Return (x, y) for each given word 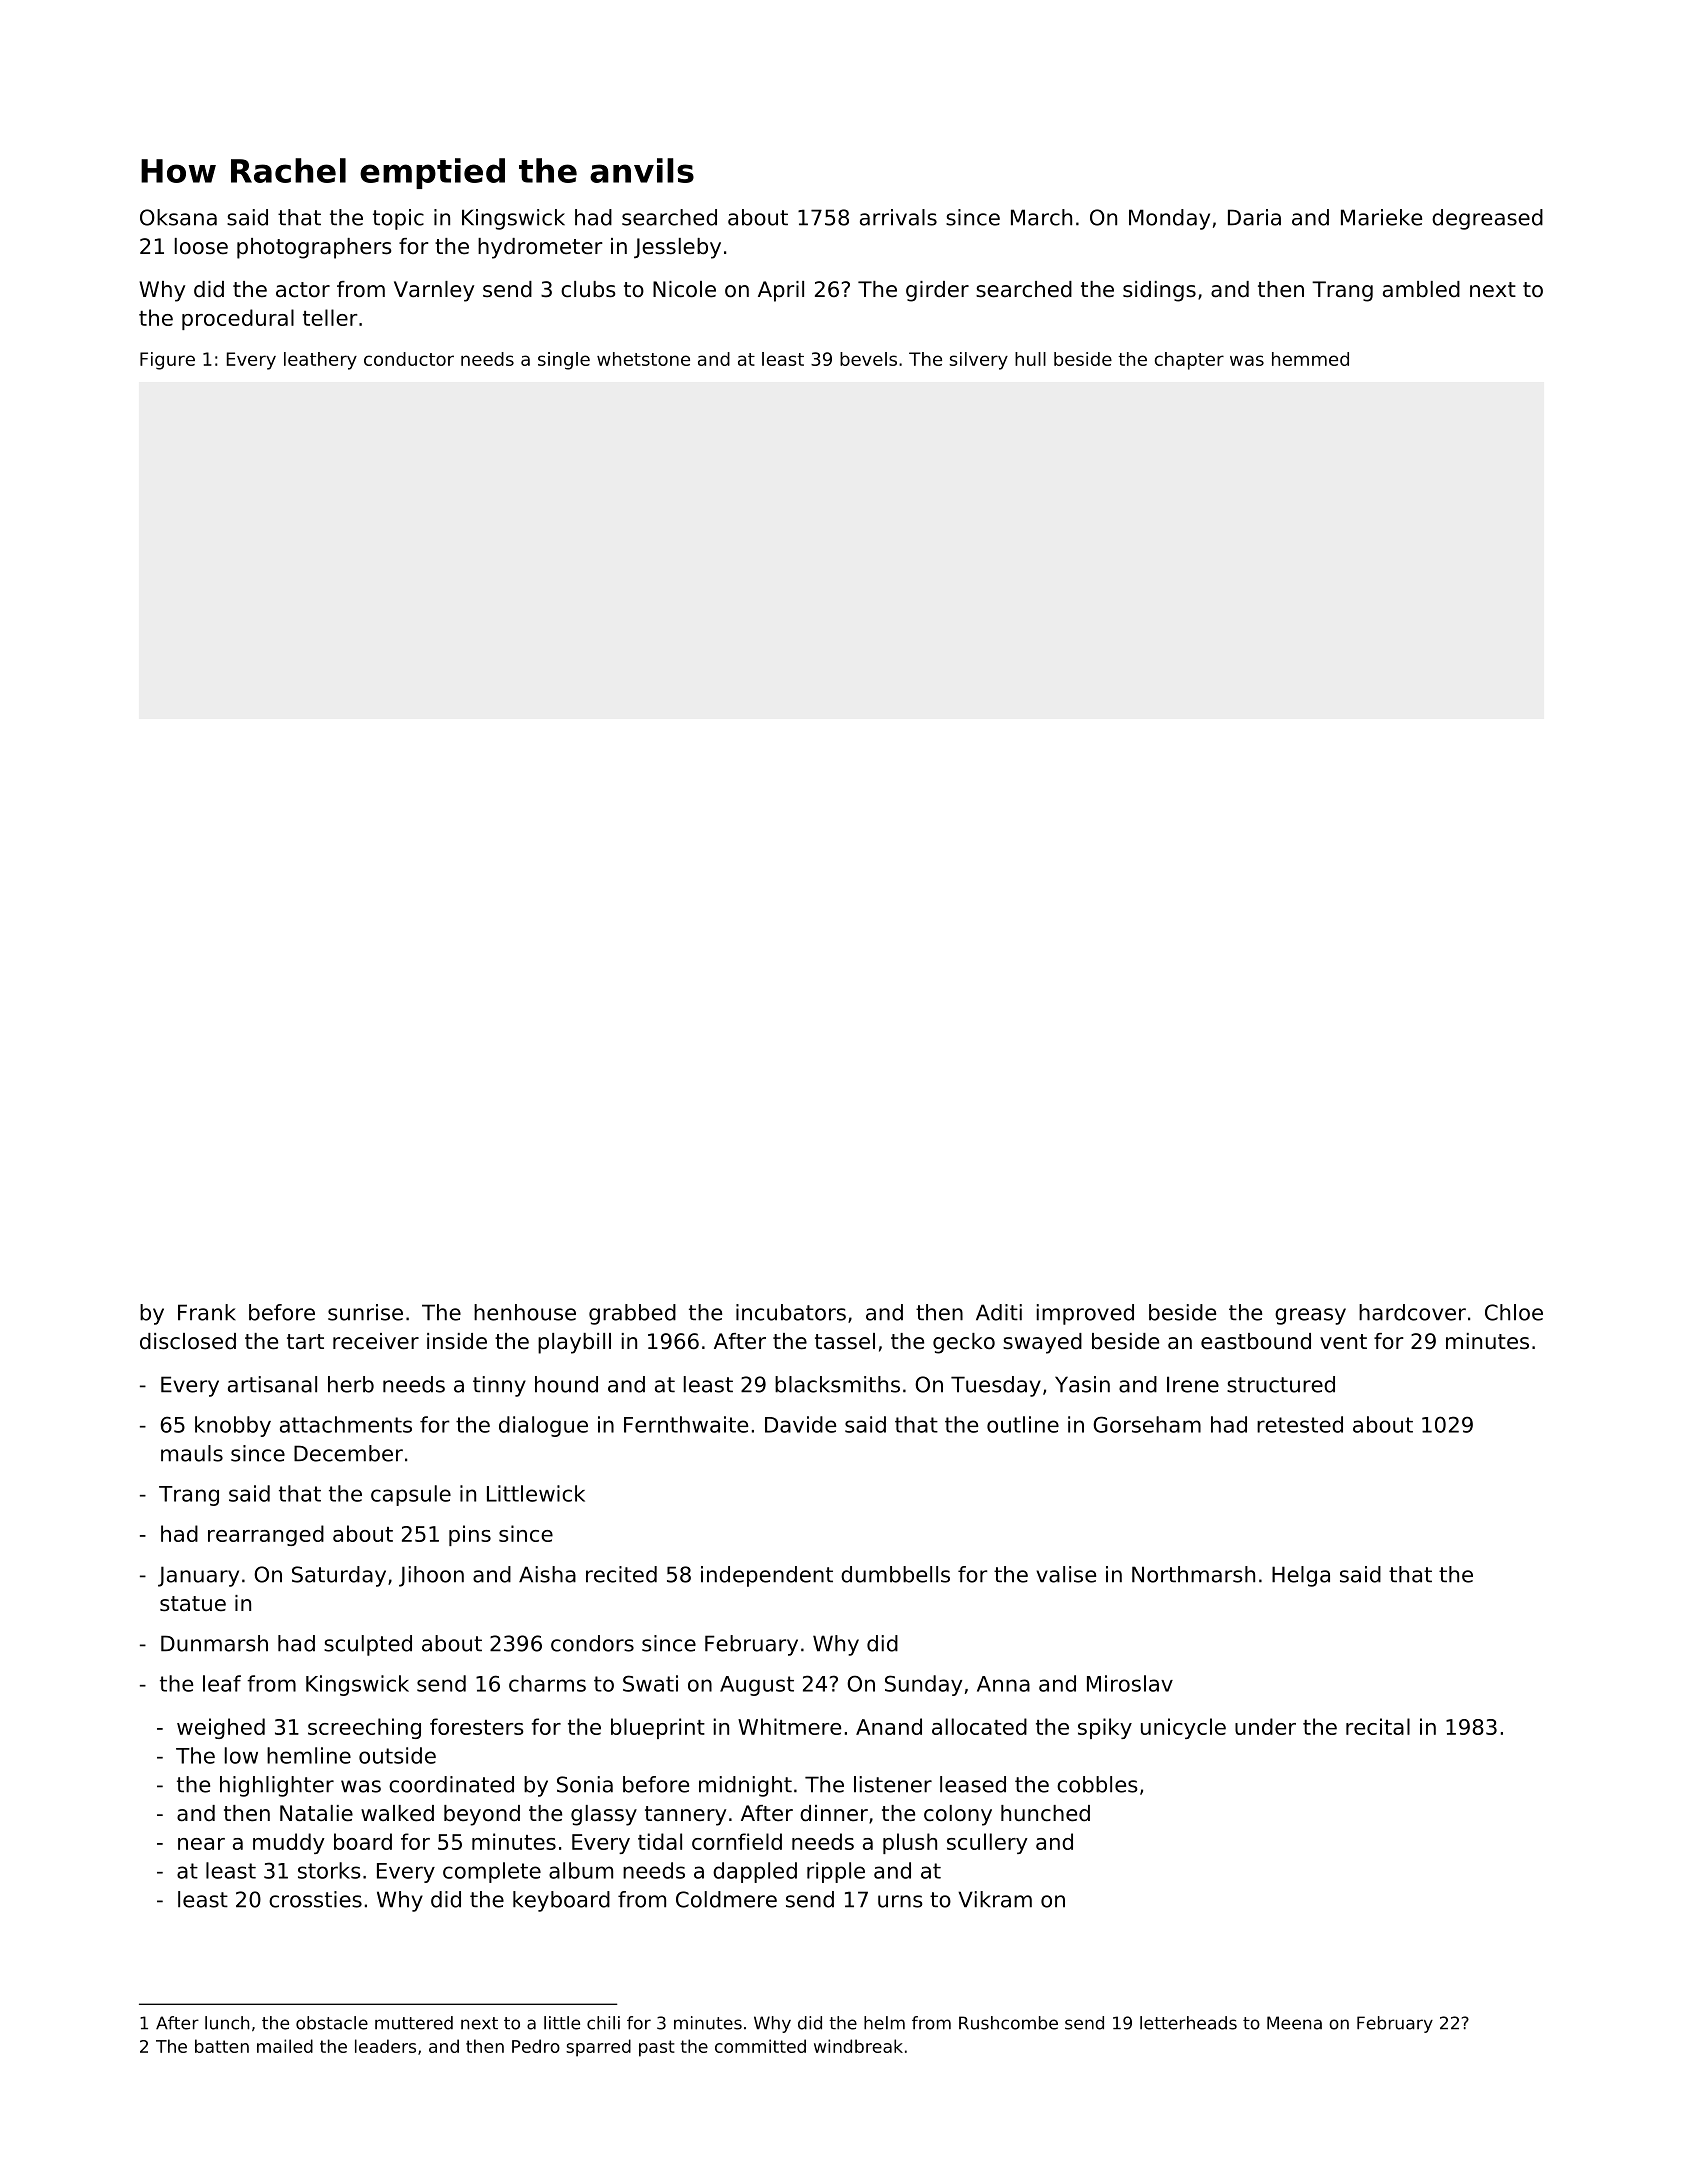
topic (398, 219)
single (564, 361)
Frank (207, 1312)
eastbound (1256, 1341)
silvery (978, 361)
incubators (791, 1312)
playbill (574, 1343)
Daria (1254, 217)
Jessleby (677, 248)
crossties (315, 1899)
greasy (1310, 1316)
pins (470, 1535)
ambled (1421, 289)
